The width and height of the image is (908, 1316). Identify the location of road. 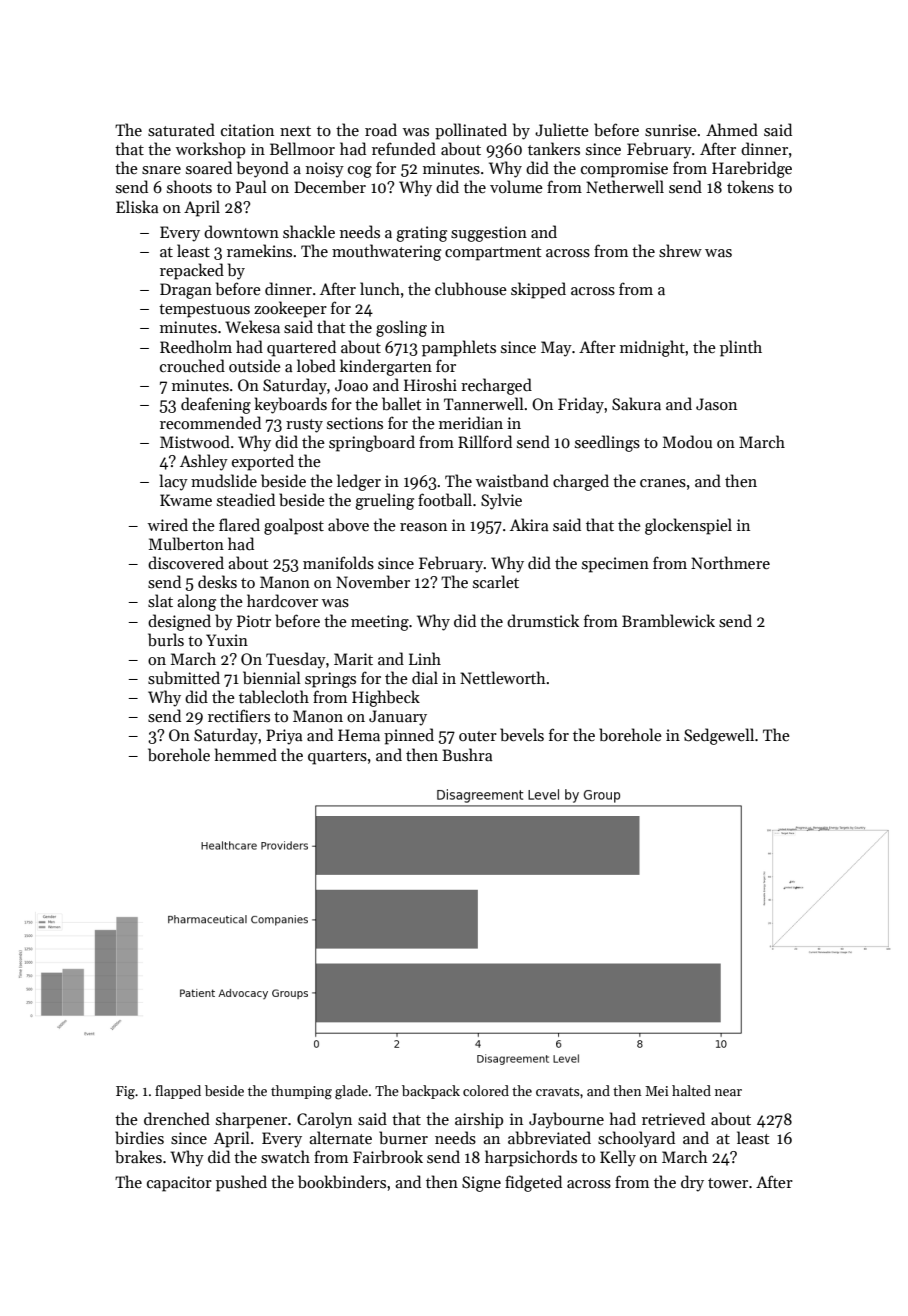
(381, 129).
